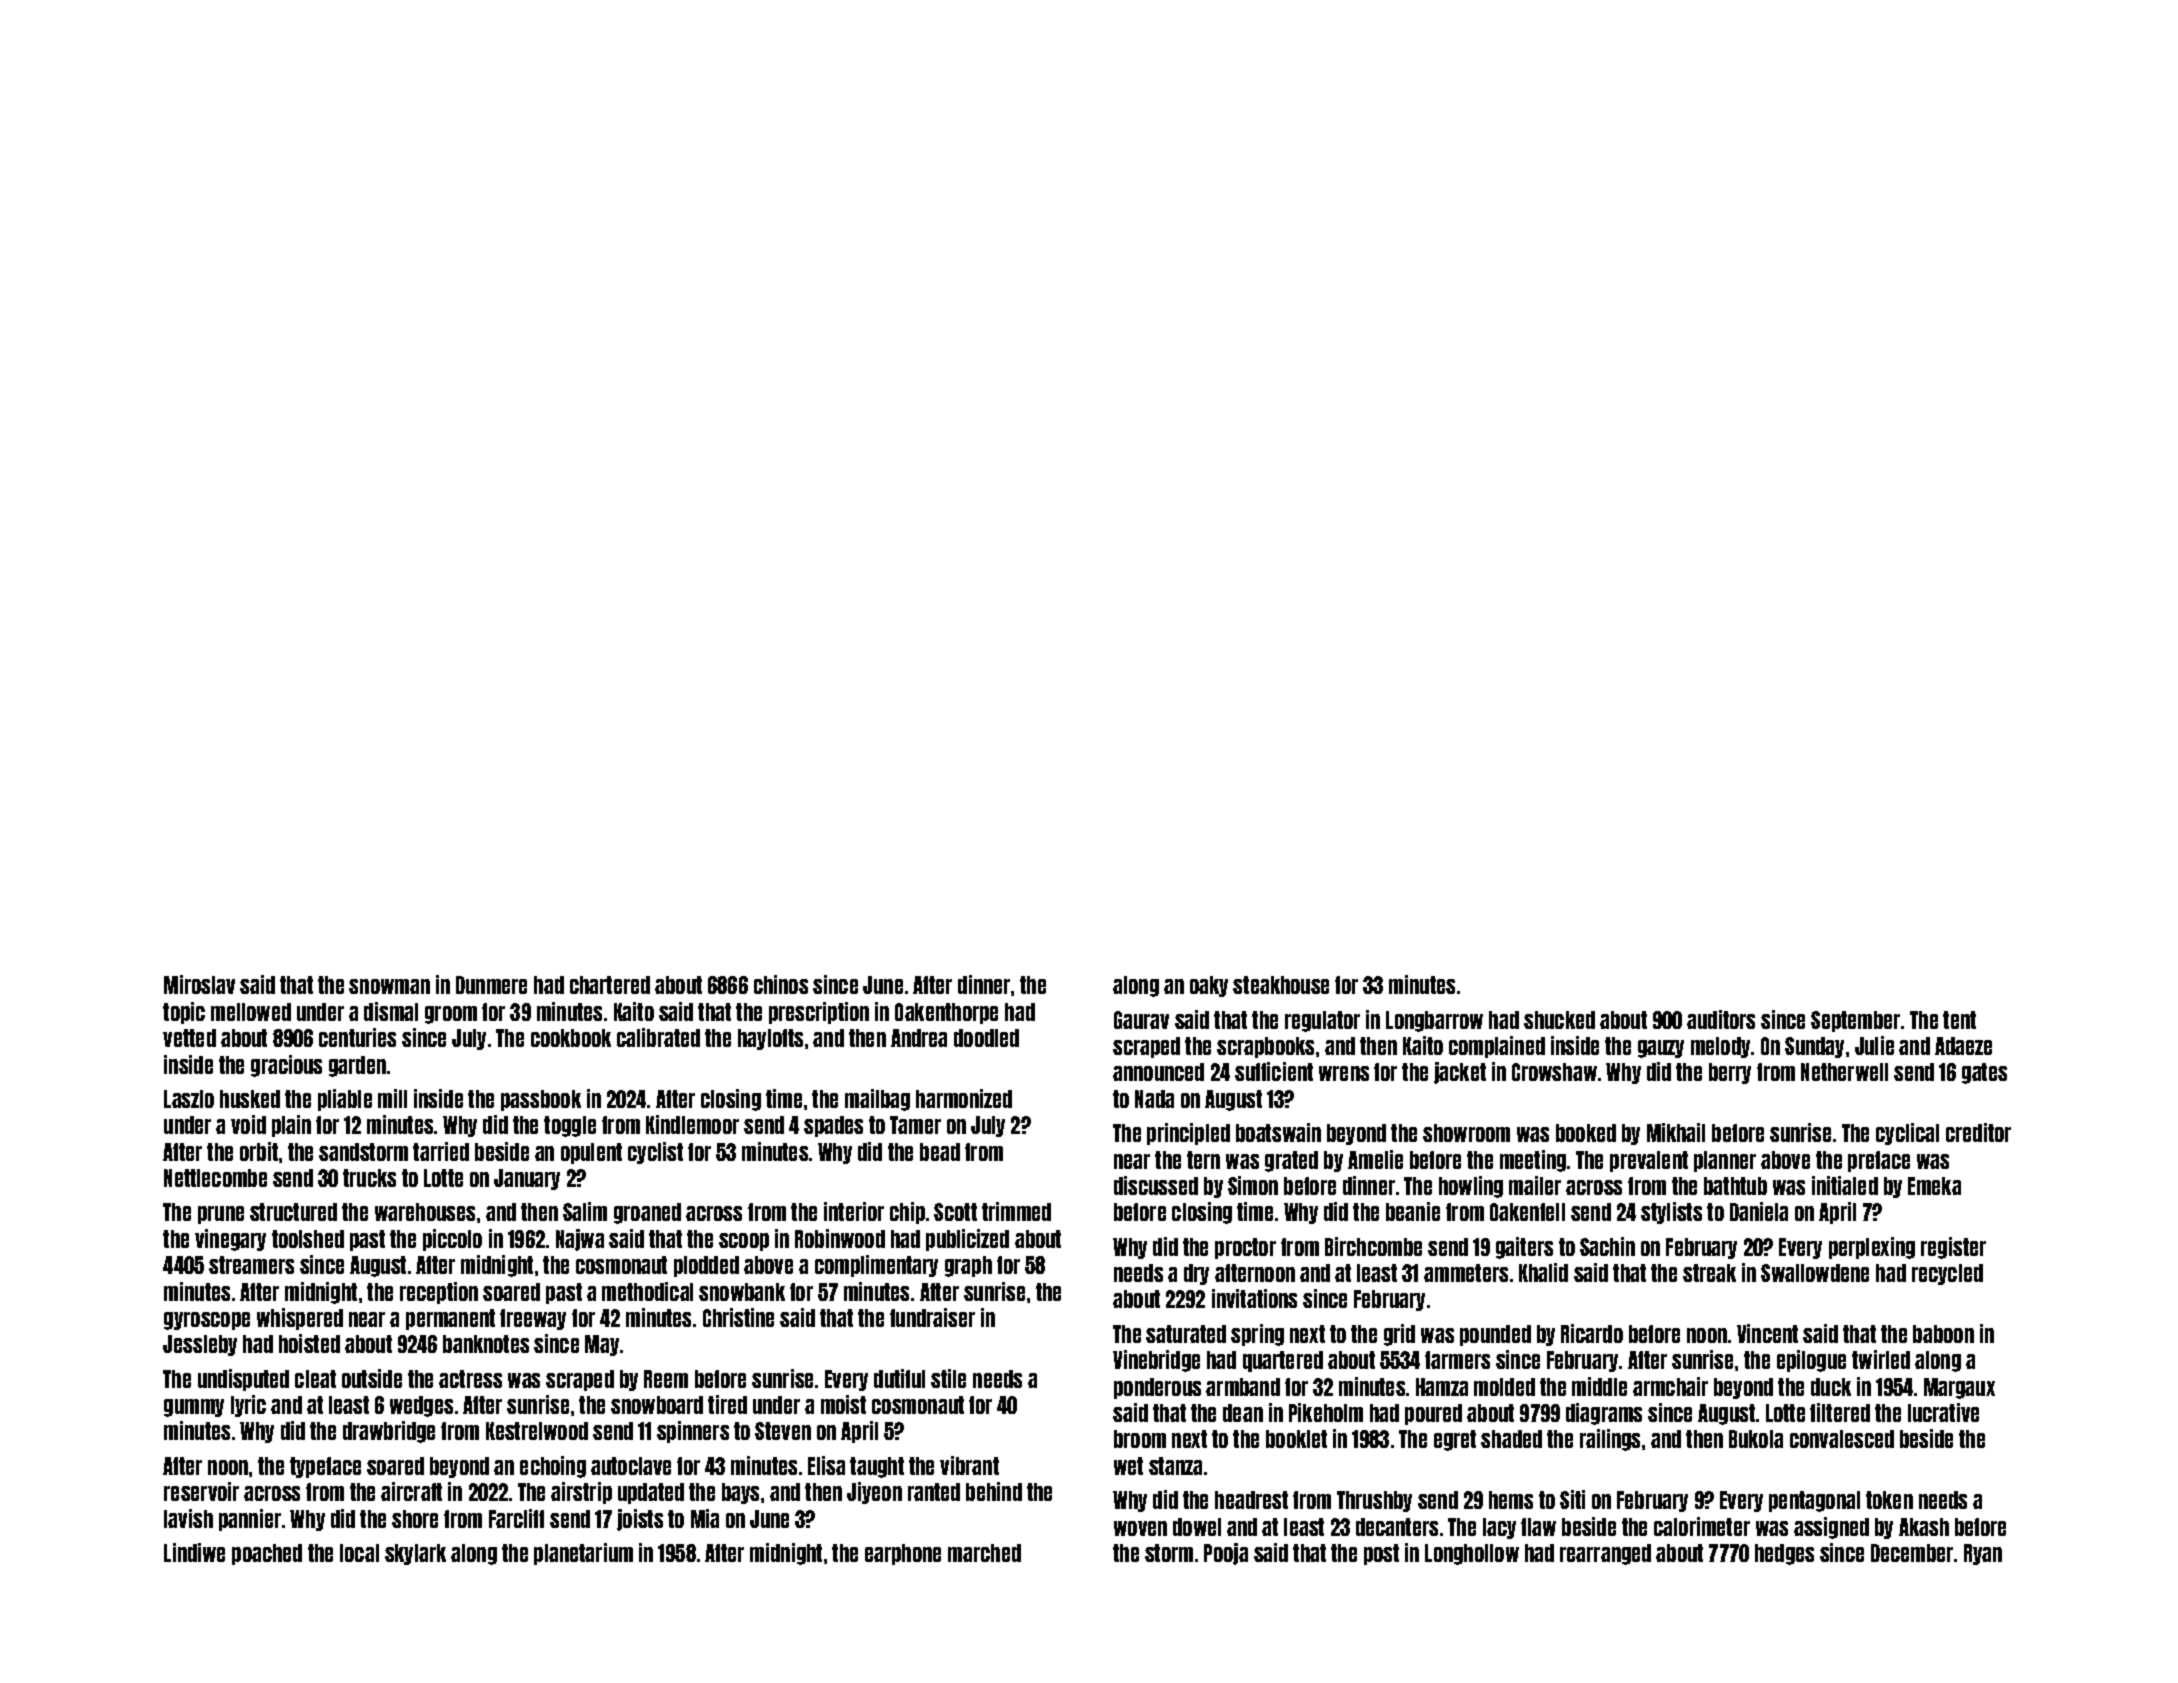 The height and width of the screenshot is (1683, 2178). What do you see at coordinates (1844, 1072) in the screenshot?
I see `Netherwell` at bounding box center [1844, 1072].
